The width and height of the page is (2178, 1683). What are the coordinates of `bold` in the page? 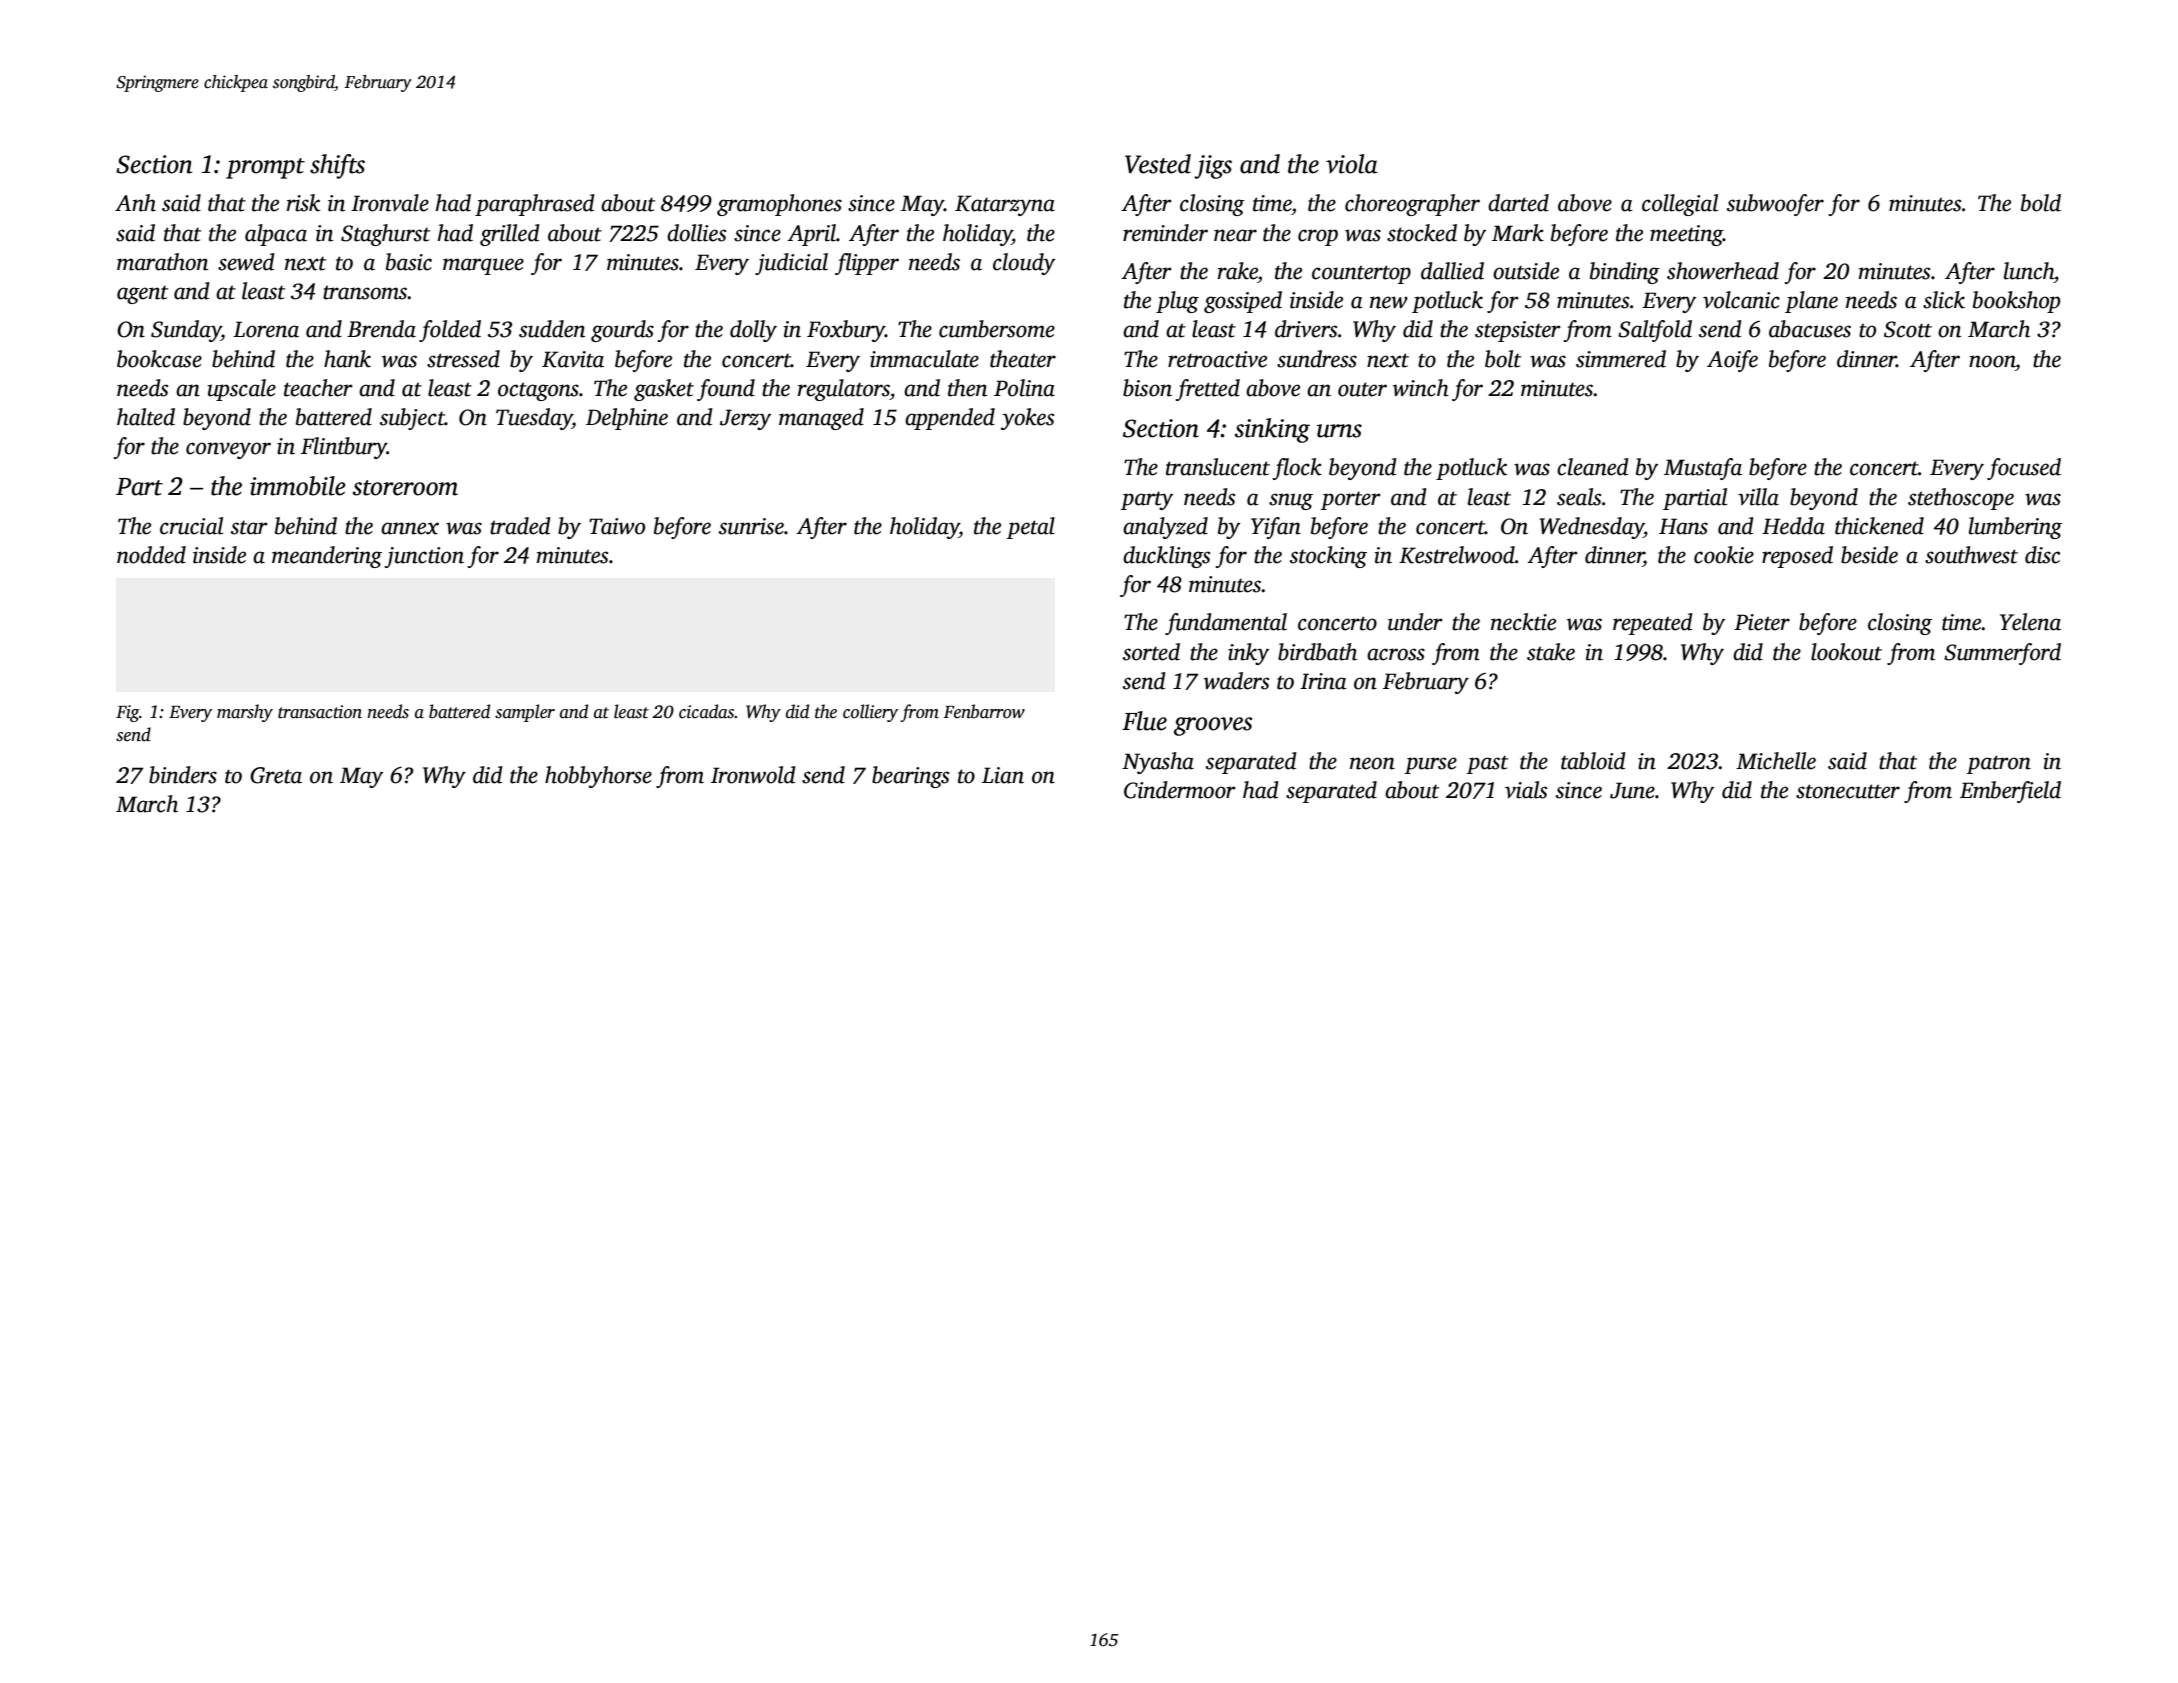 It's located at (2041, 203).
